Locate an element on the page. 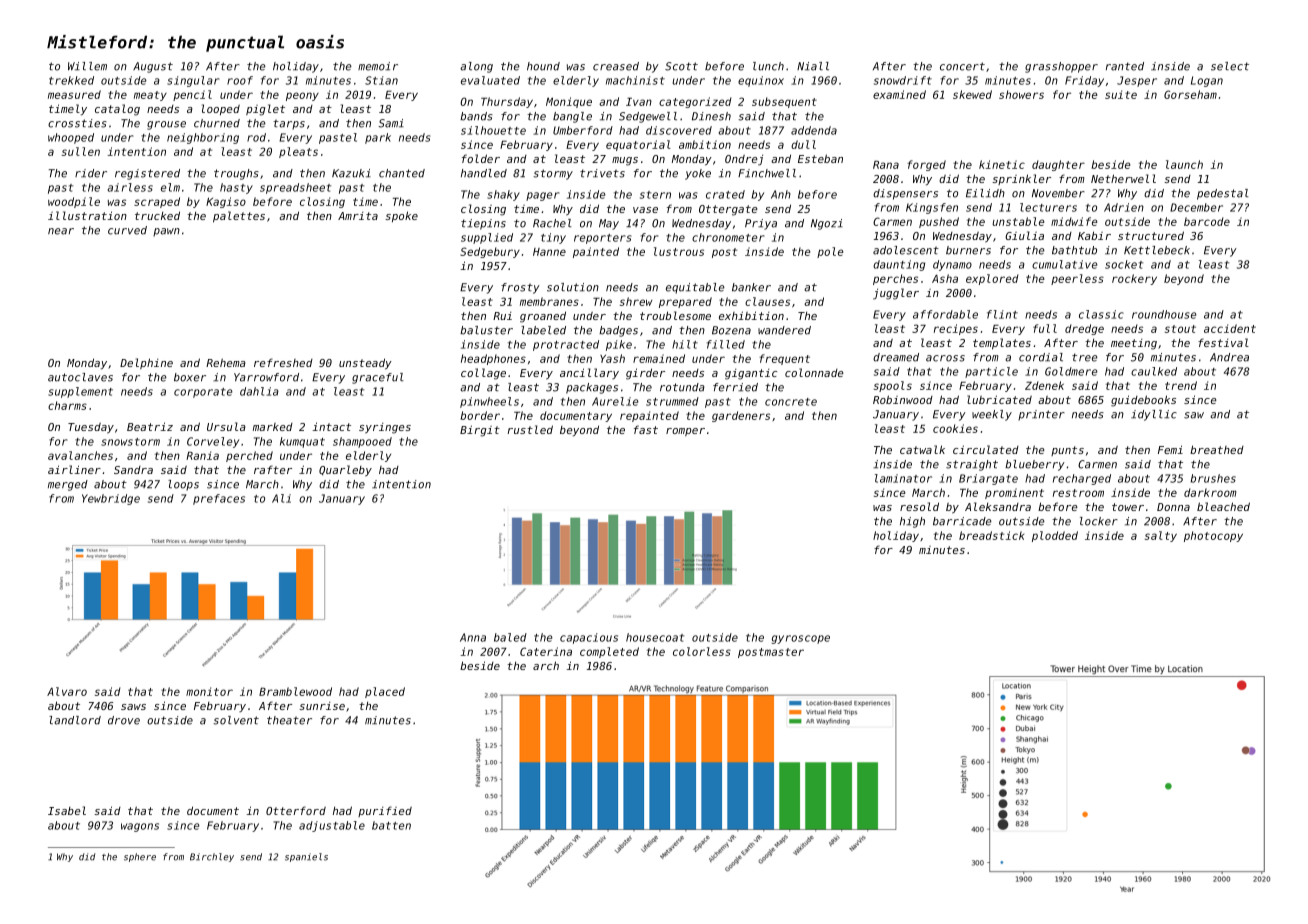 The height and width of the image is (924, 1308). Bramblewood is located at coordinates (295, 691).
